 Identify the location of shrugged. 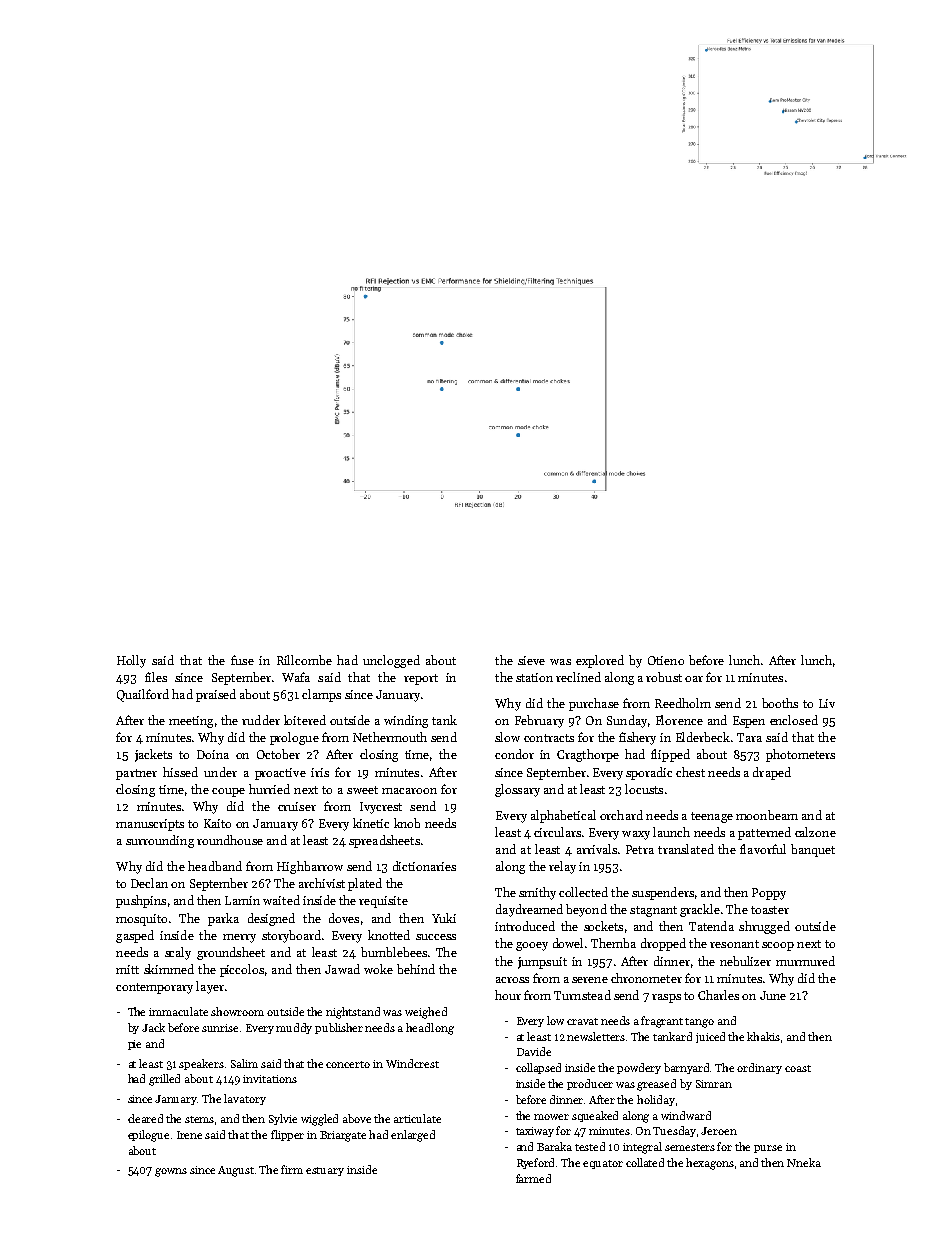
(764, 927).
